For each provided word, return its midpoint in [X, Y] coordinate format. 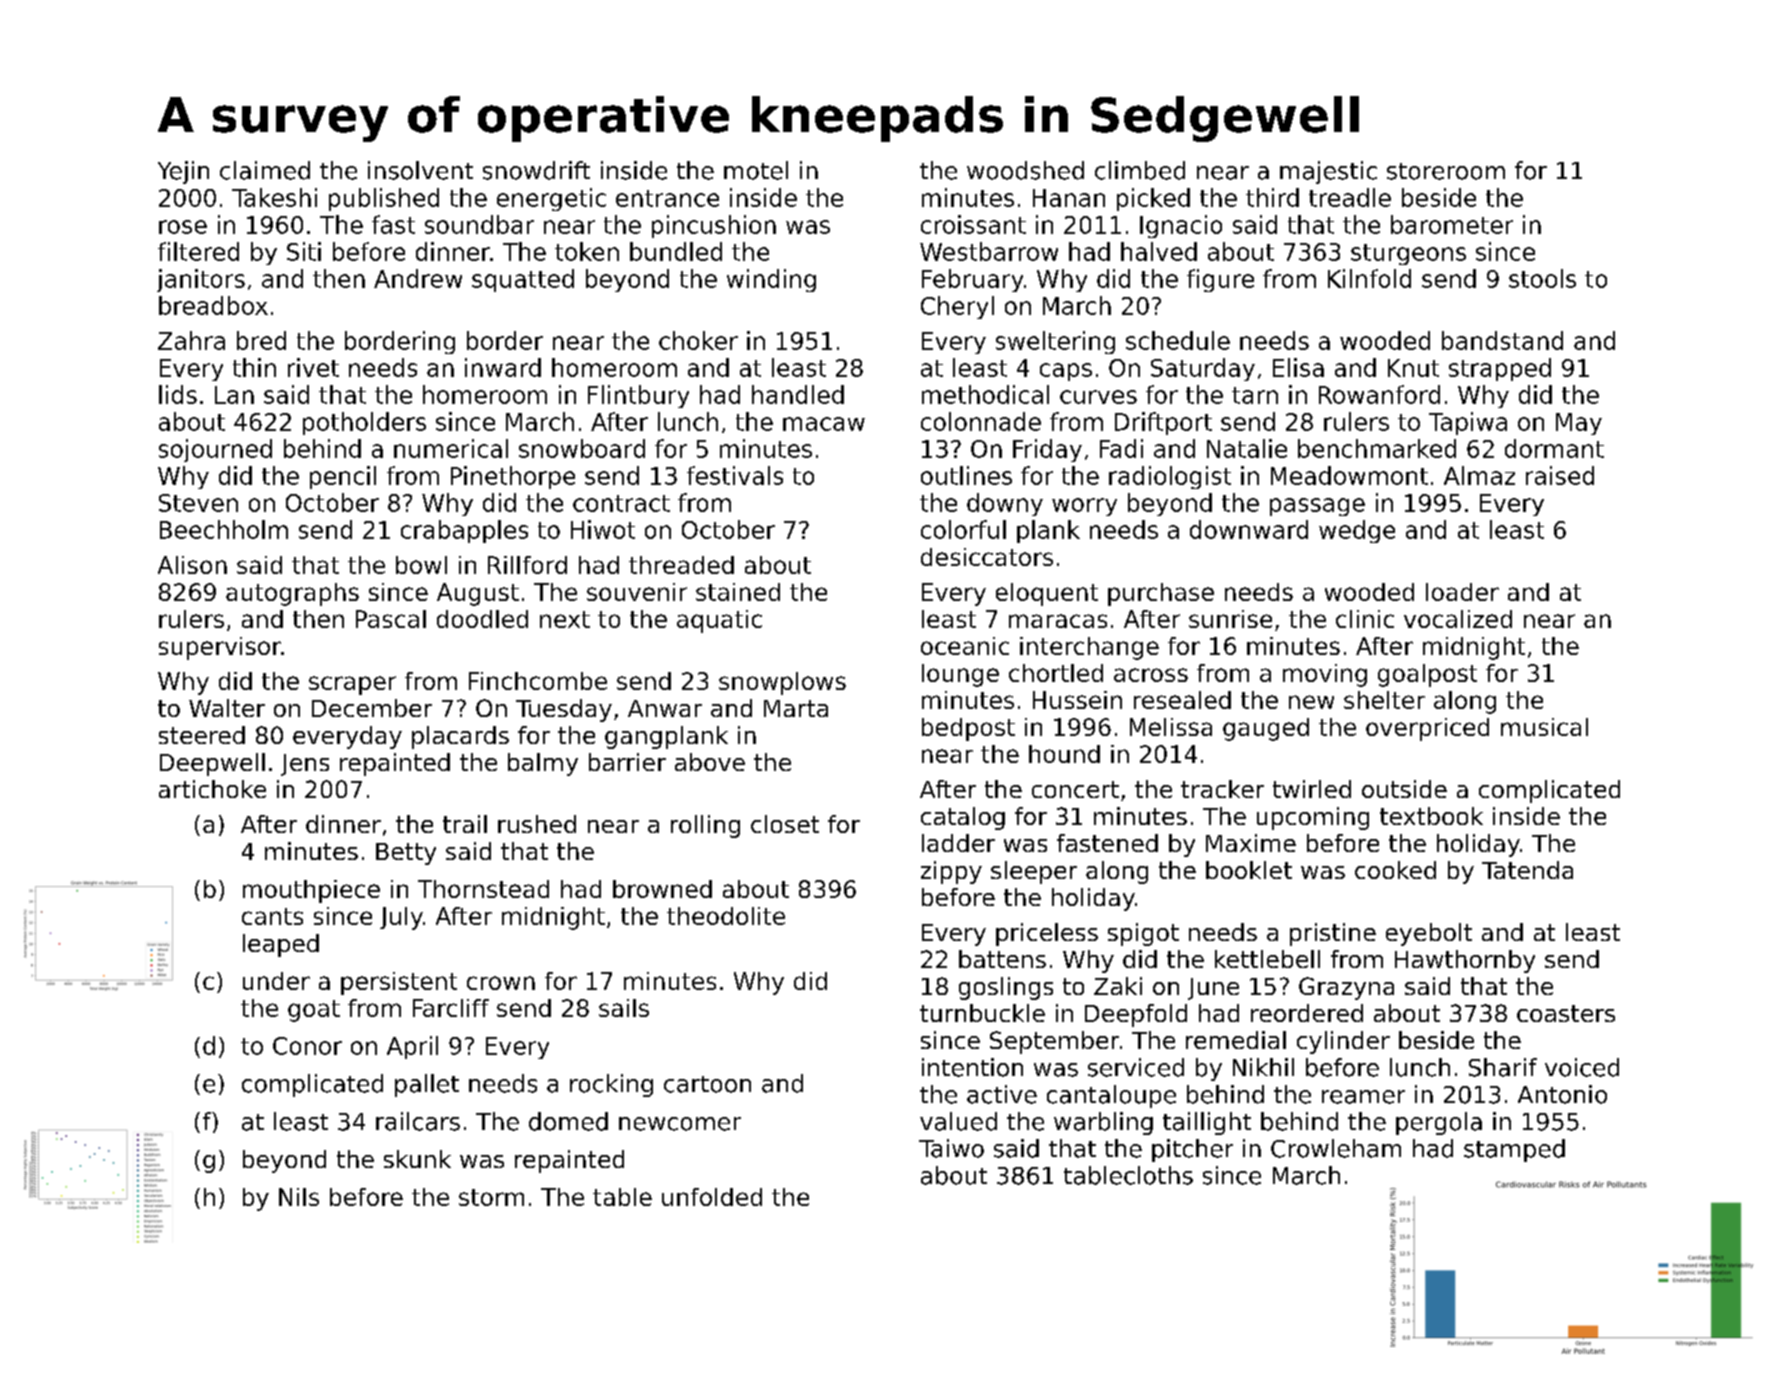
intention [972, 1067]
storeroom [1446, 171]
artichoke [212, 789]
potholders [364, 423]
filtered [198, 251]
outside [1404, 789]
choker [698, 340]
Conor [307, 1046]
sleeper [1034, 872]
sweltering [1055, 342]
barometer [1452, 224]
